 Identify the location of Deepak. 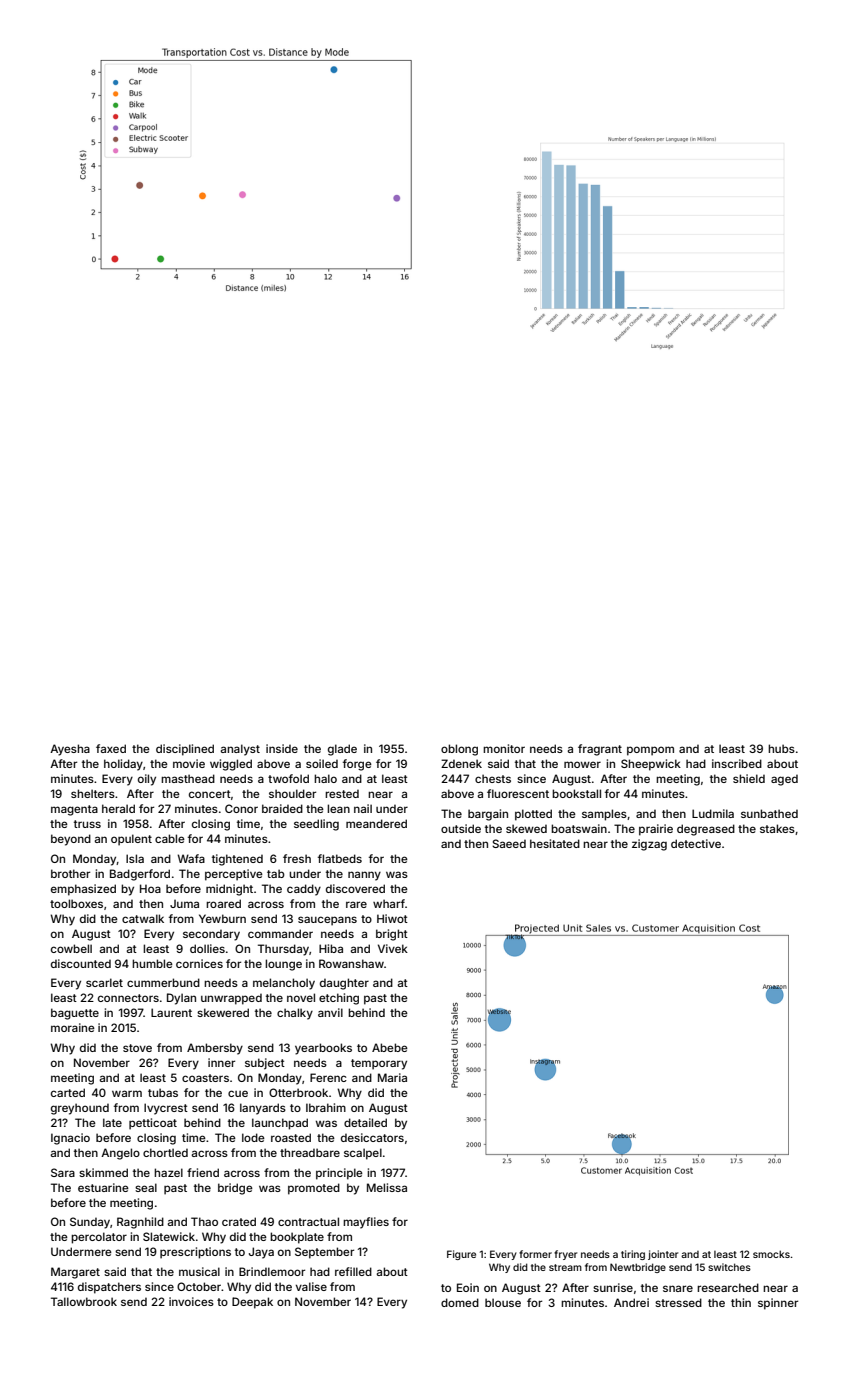
(252, 1303).
